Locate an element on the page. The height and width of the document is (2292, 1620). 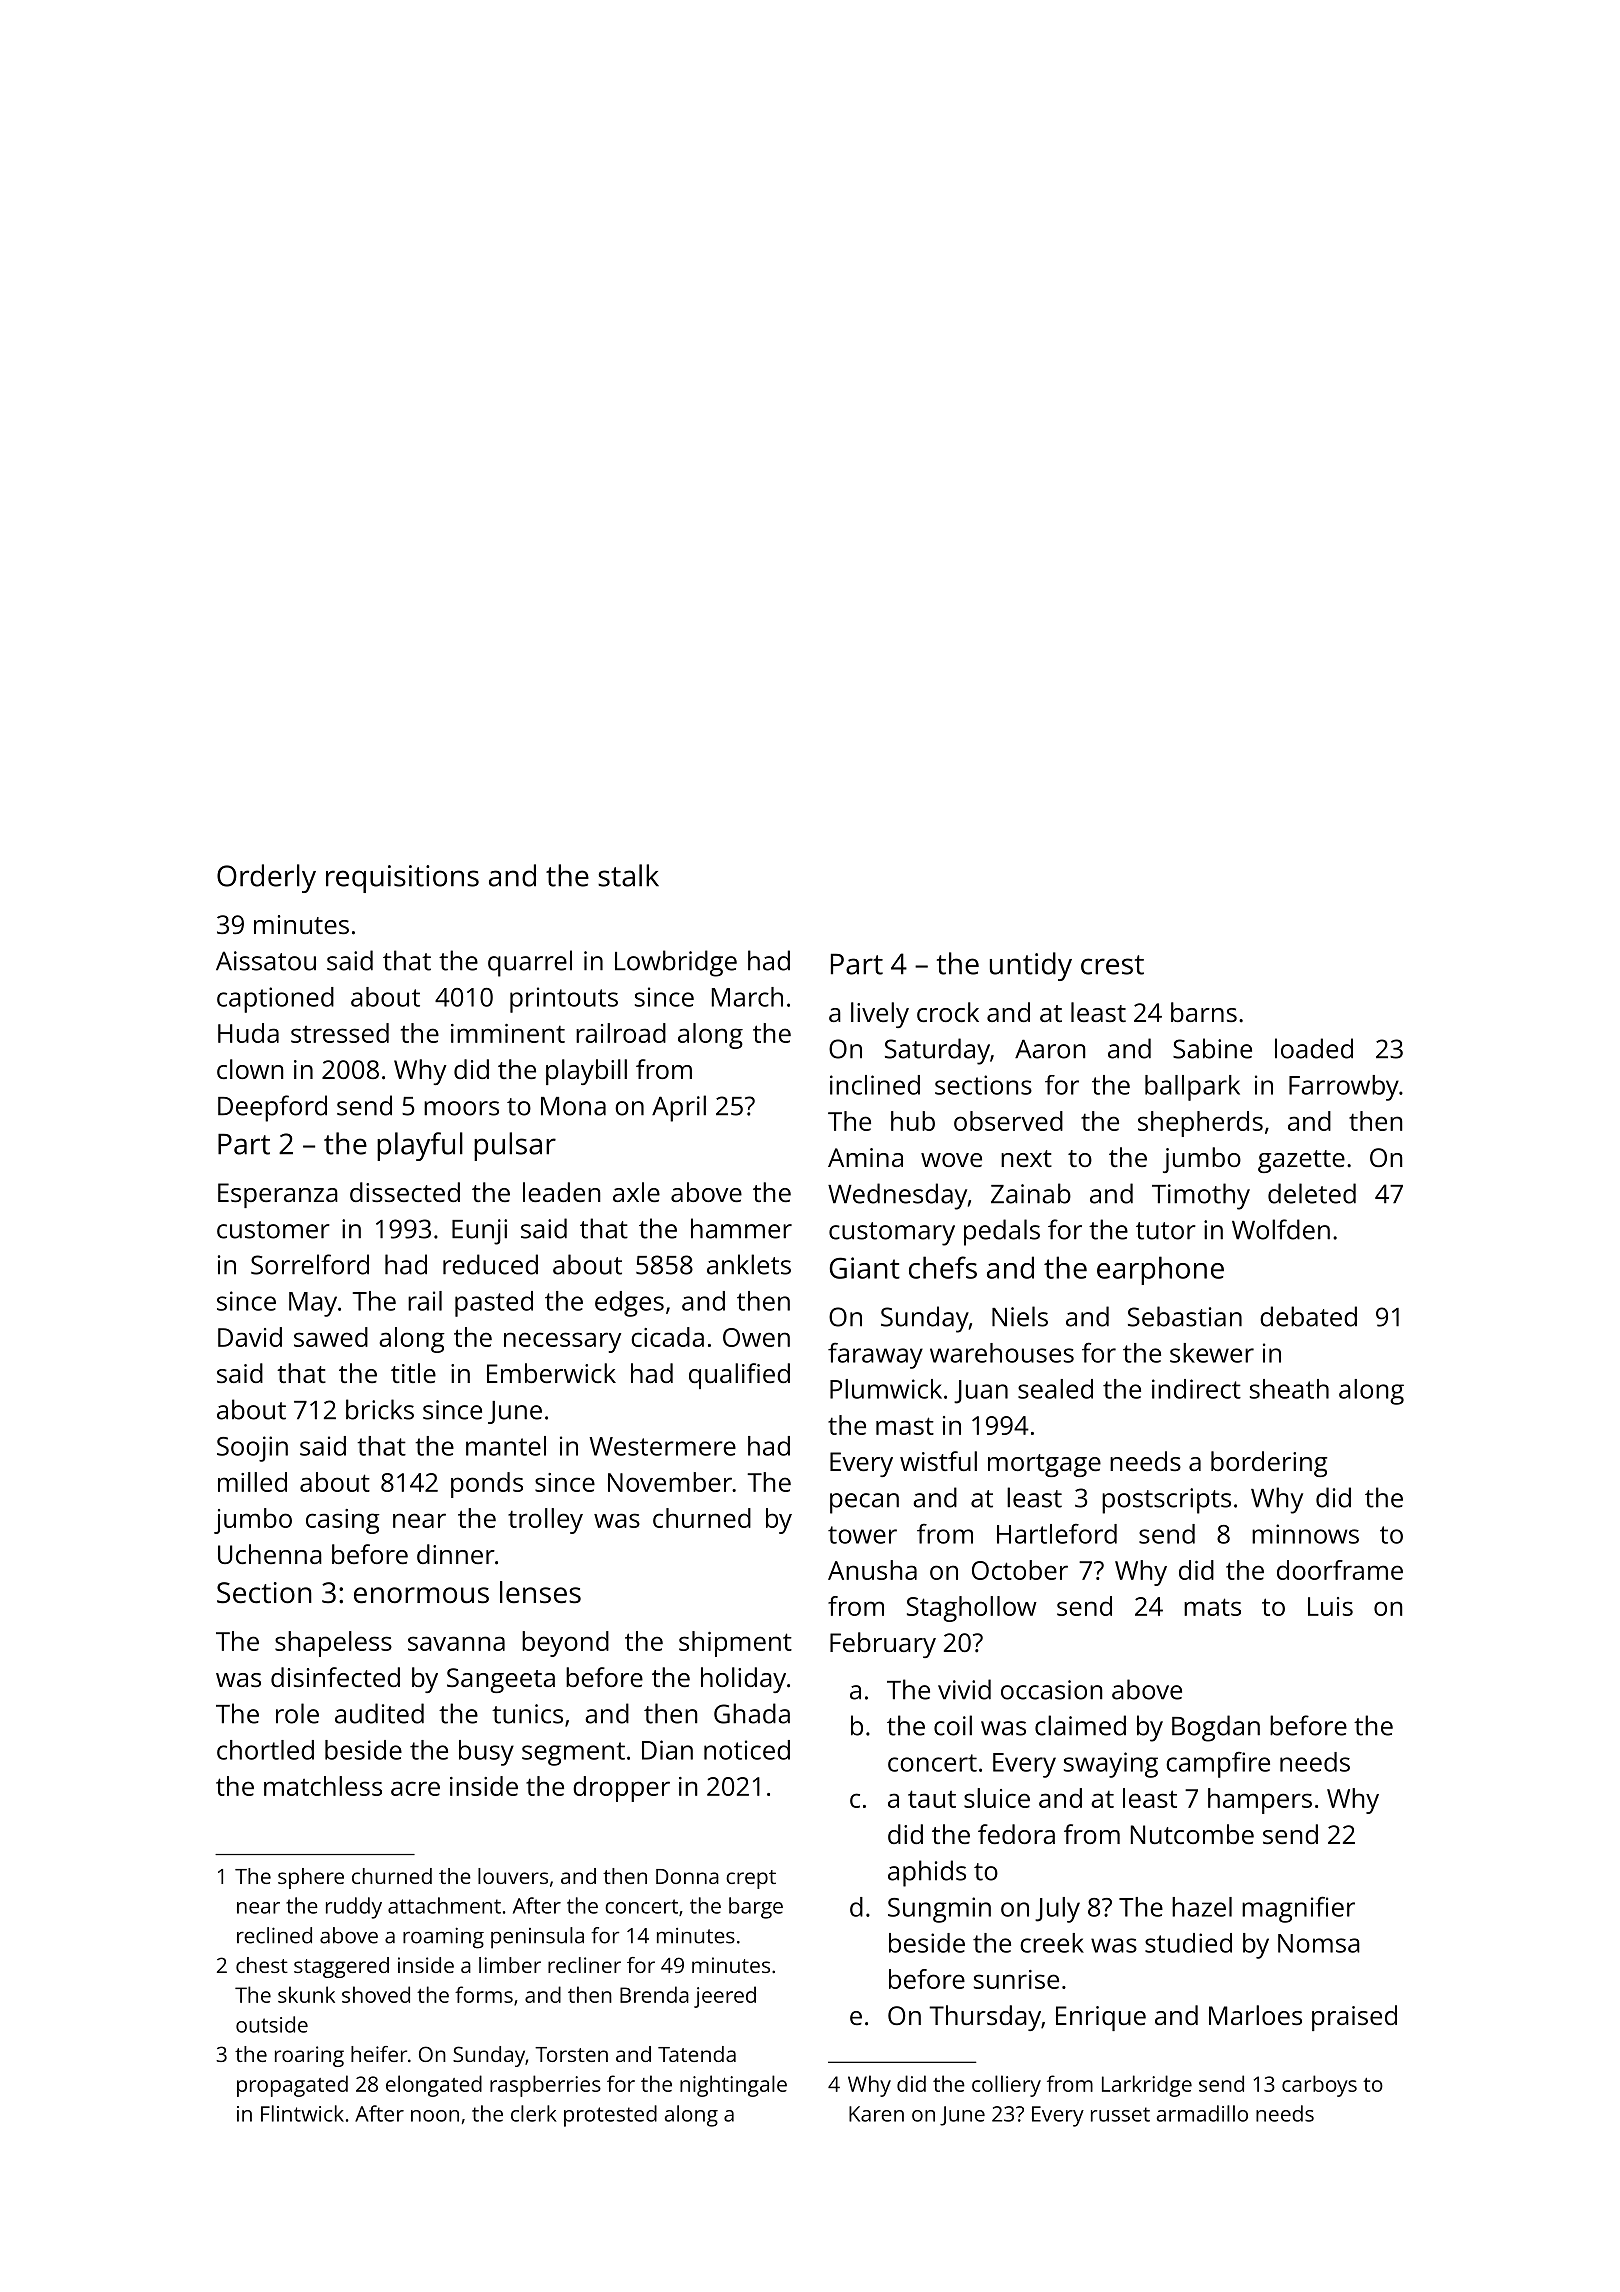
chortled is located at coordinates (265, 1750).
